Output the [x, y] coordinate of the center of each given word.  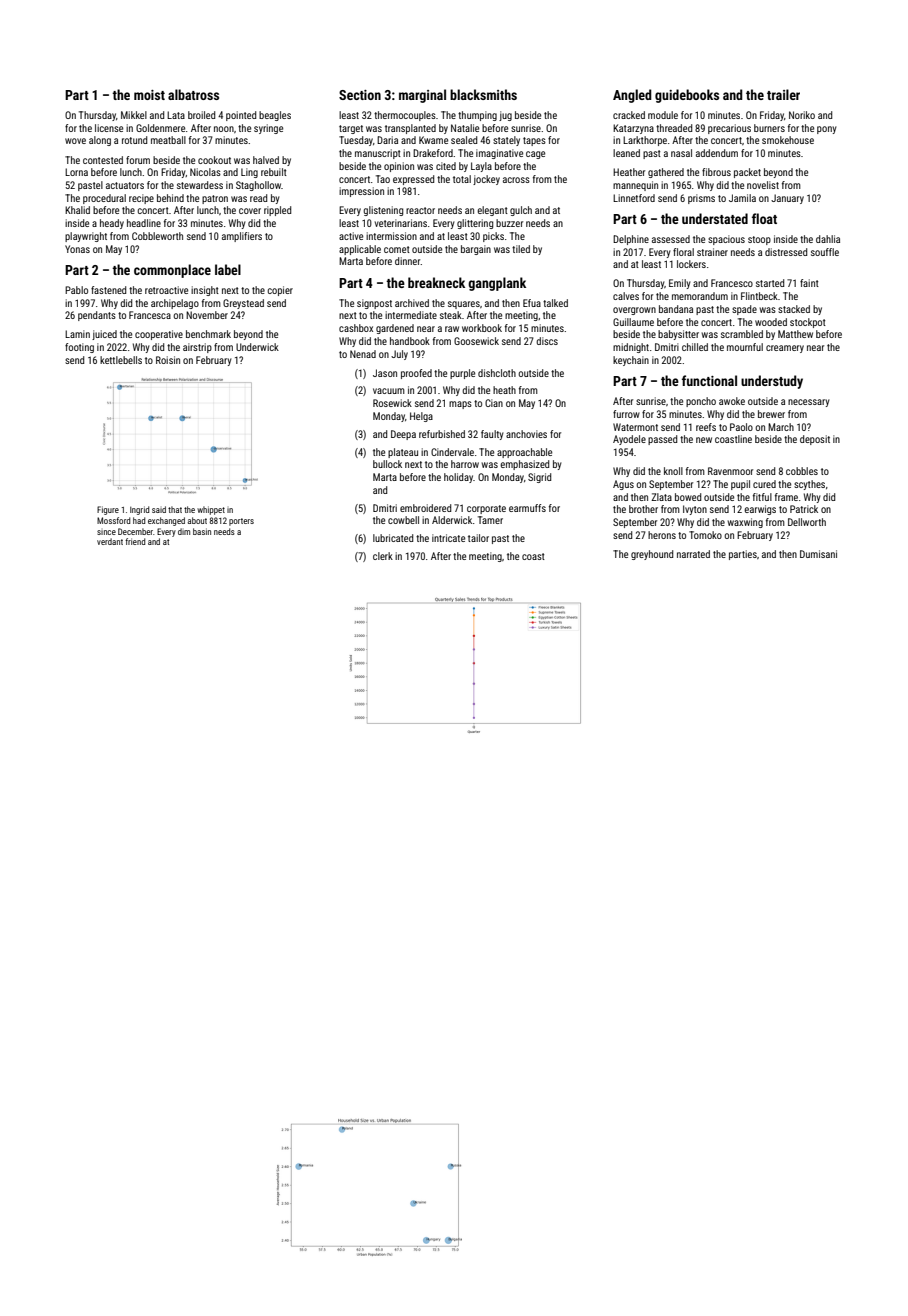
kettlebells [121, 360]
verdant [110, 541]
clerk [383, 556]
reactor [420, 210]
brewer [771, 414]
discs [547, 341]
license [109, 128]
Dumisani [818, 554]
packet [747, 173]
